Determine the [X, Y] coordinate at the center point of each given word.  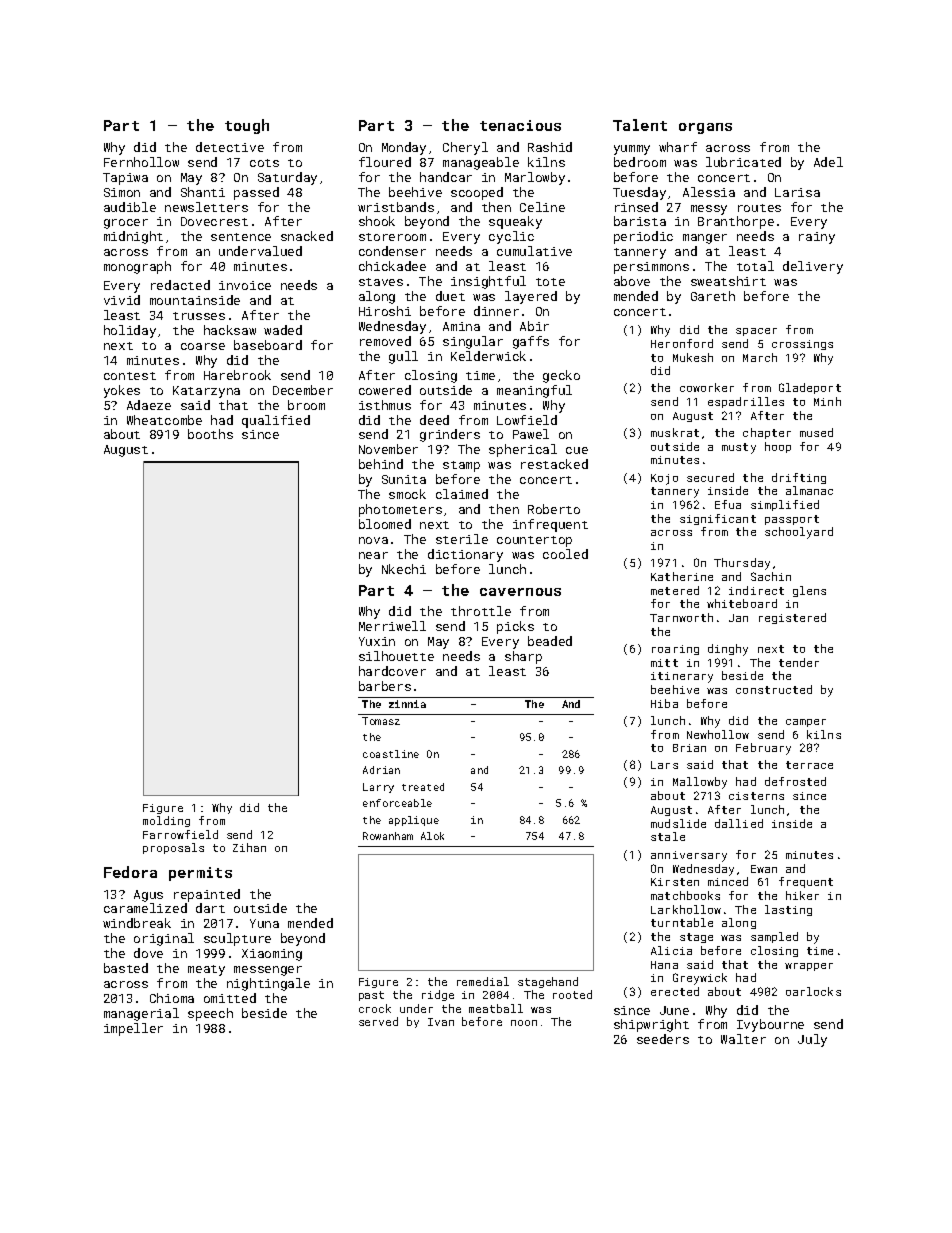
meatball [496, 1008]
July [812, 1040]
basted [126, 968]
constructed [774, 689]
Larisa [797, 192]
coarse [203, 346]
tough [247, 126]
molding [166, 821]
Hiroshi [385, 311]
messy [709, 210]
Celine [542, 207]
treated [423, 787]
